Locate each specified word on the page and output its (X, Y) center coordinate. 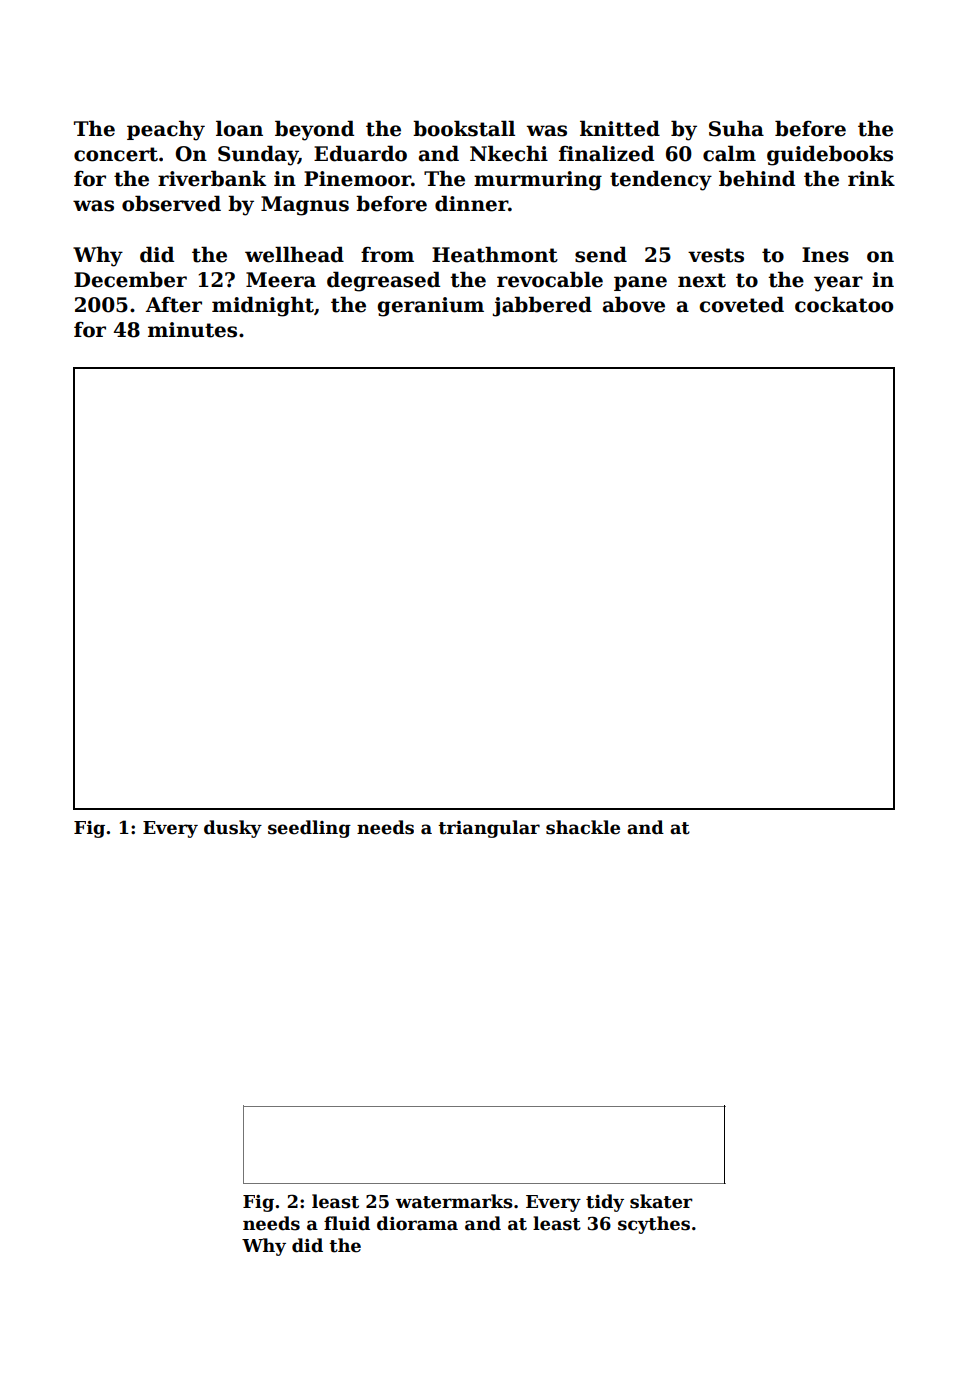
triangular (489, 829)
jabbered (542, 306)
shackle (583, 827)
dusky (233, 829)
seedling (309, 829)
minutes (192, 330)
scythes (654, 1225)
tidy (605, 1203)
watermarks (454, 1201)
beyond (314, 130)
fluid (347, 1223)
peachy (166, 130)
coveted (741, 304)
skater (661, 1201)
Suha (736, 128)
